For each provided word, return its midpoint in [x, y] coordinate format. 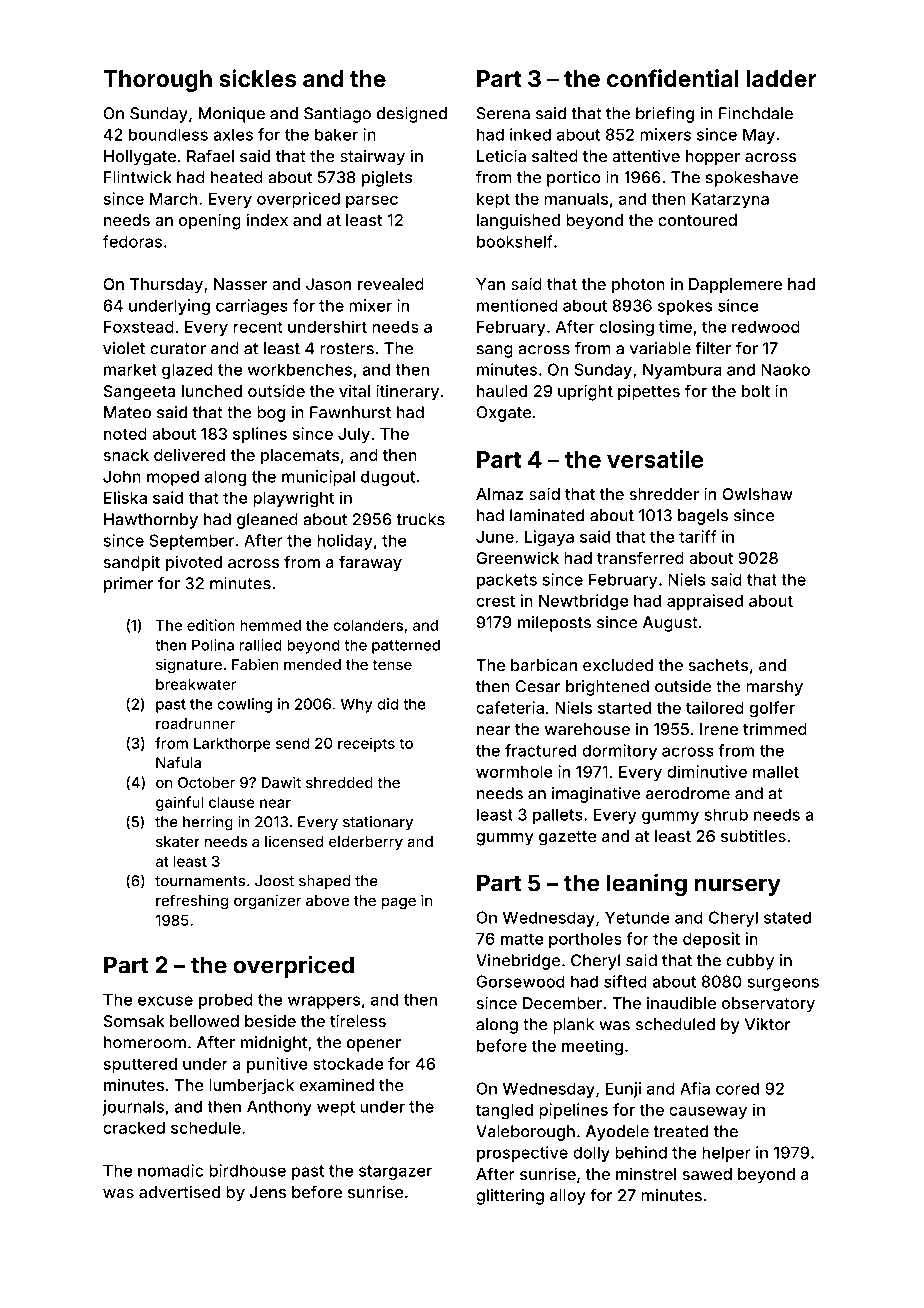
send [292, 743]
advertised [179, 1191]
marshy [774, 688]
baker [336, 134]
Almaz [499, 494]
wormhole [514, 772]
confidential [673, 78]
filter [713, 348]
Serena [503, 113]
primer [128, 585]
